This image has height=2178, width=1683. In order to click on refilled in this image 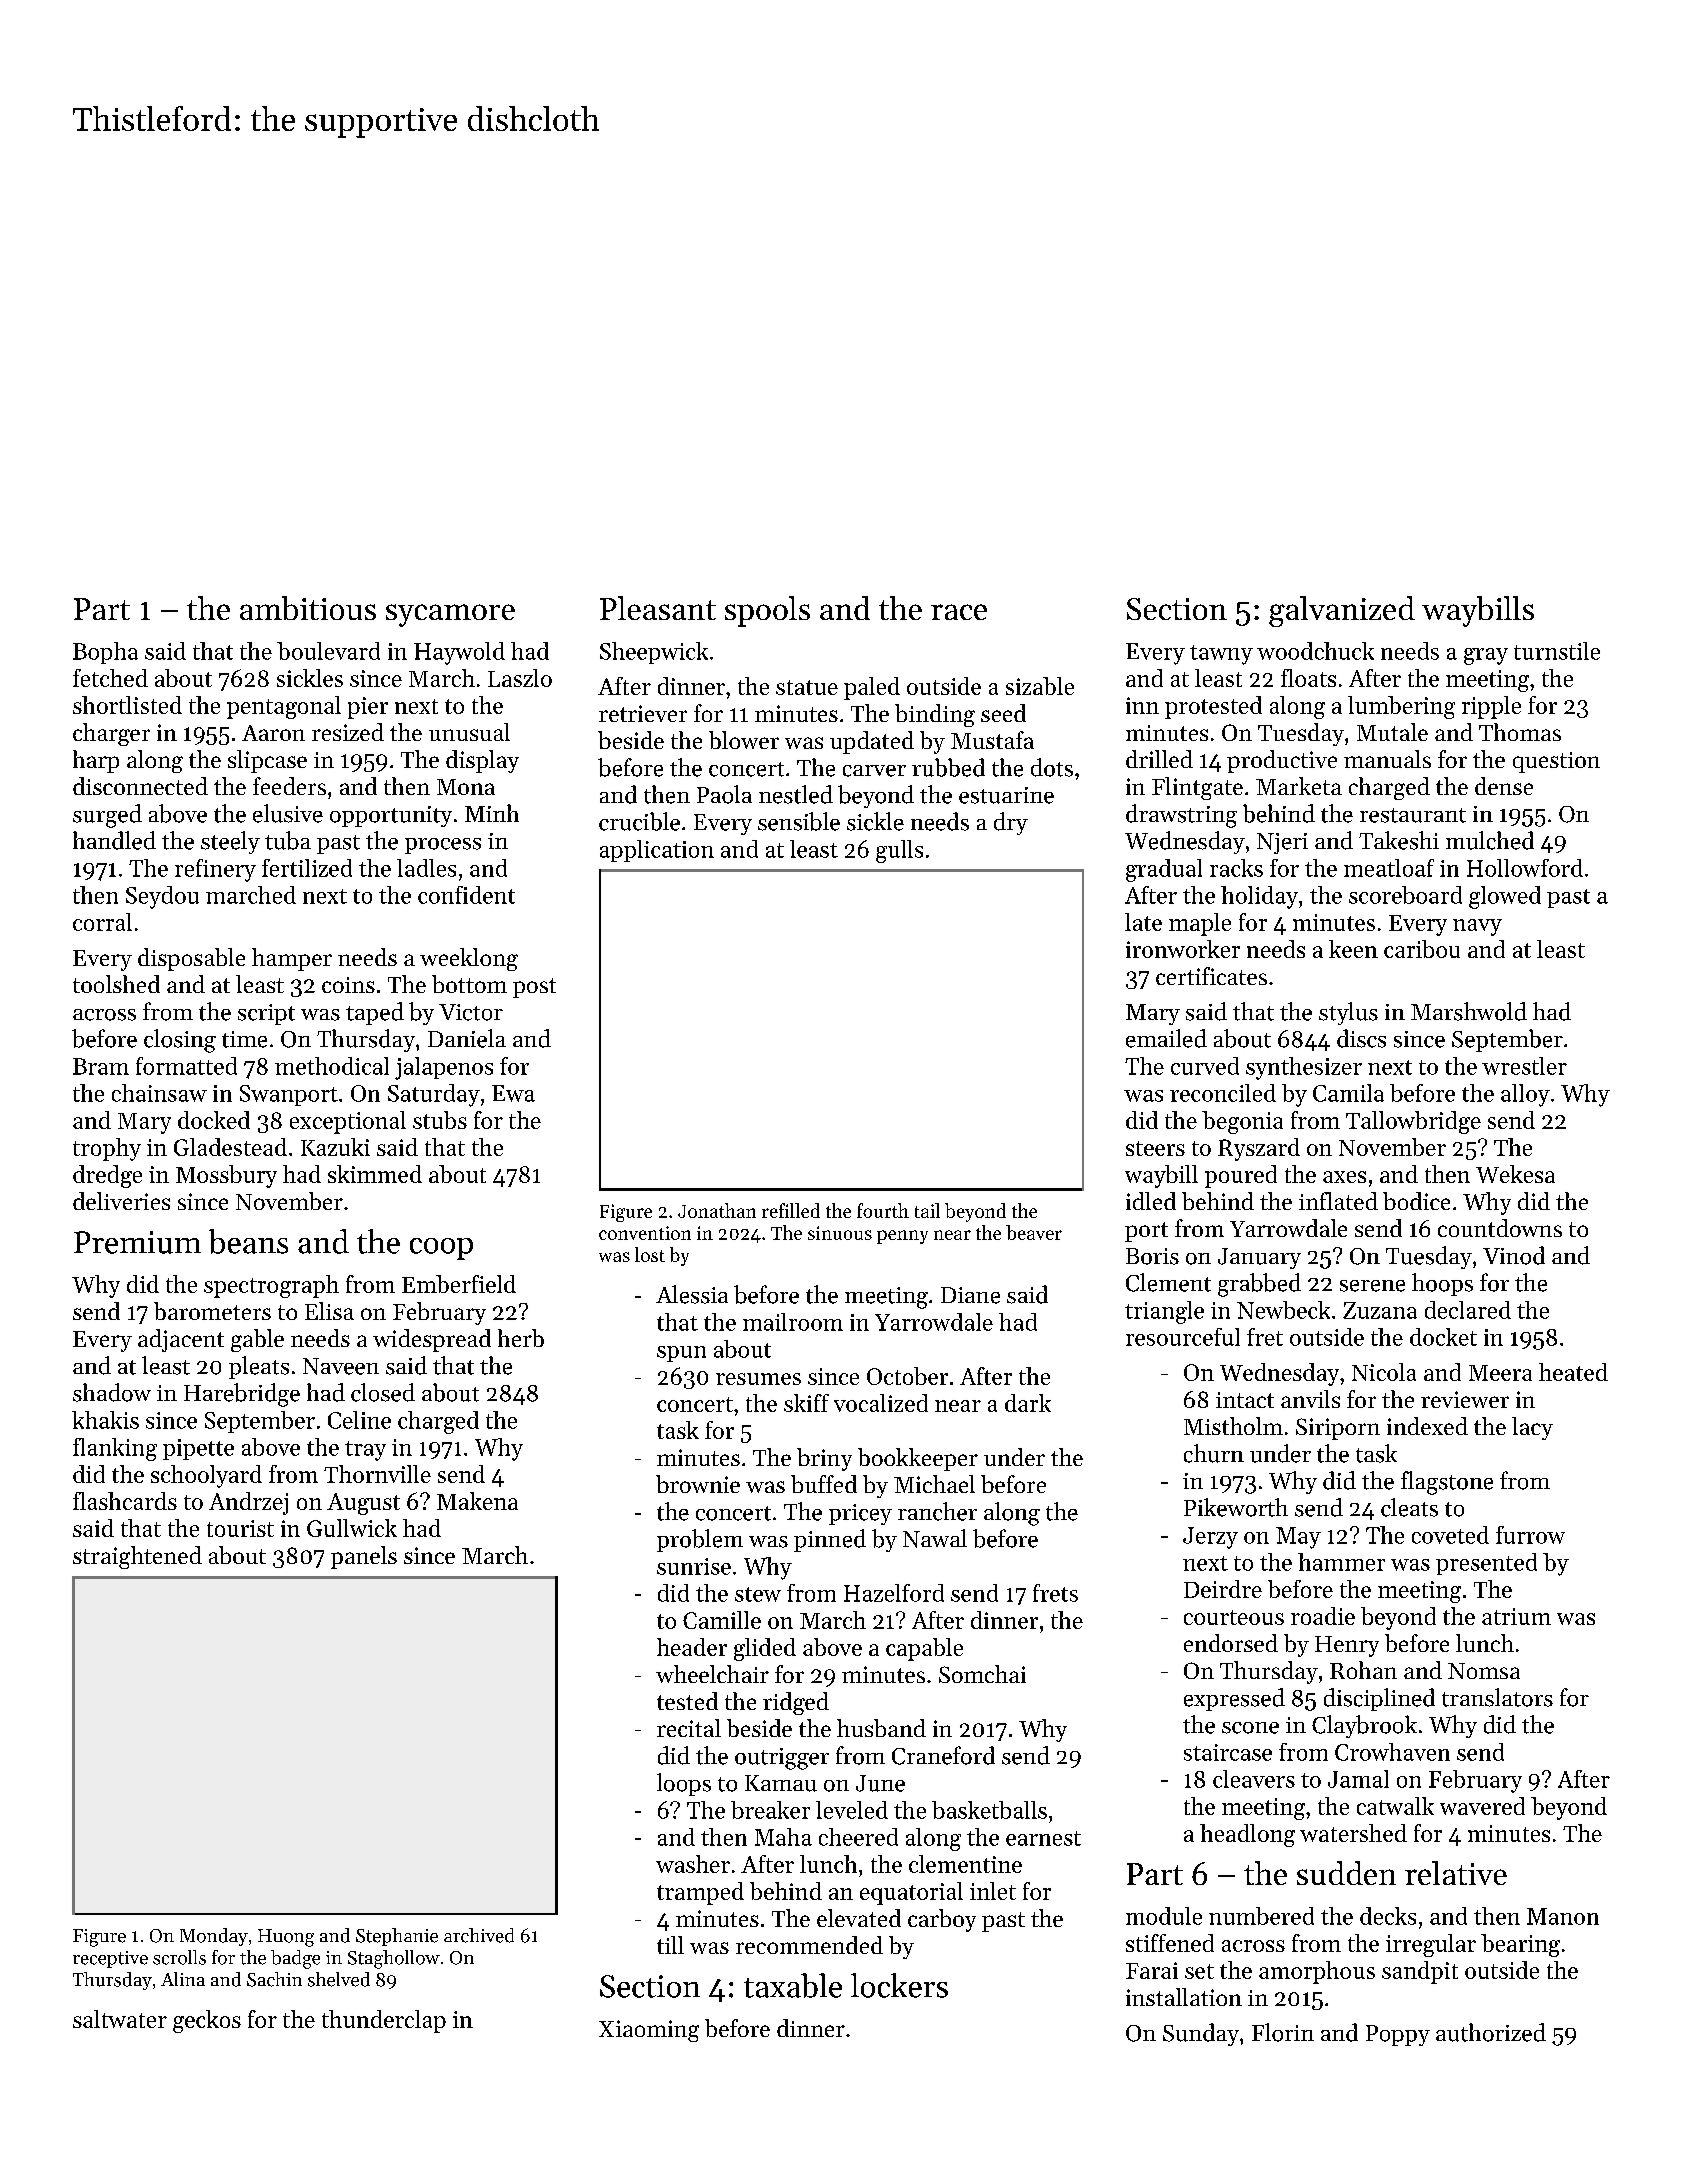, I will do `click(791, 1210)`.
